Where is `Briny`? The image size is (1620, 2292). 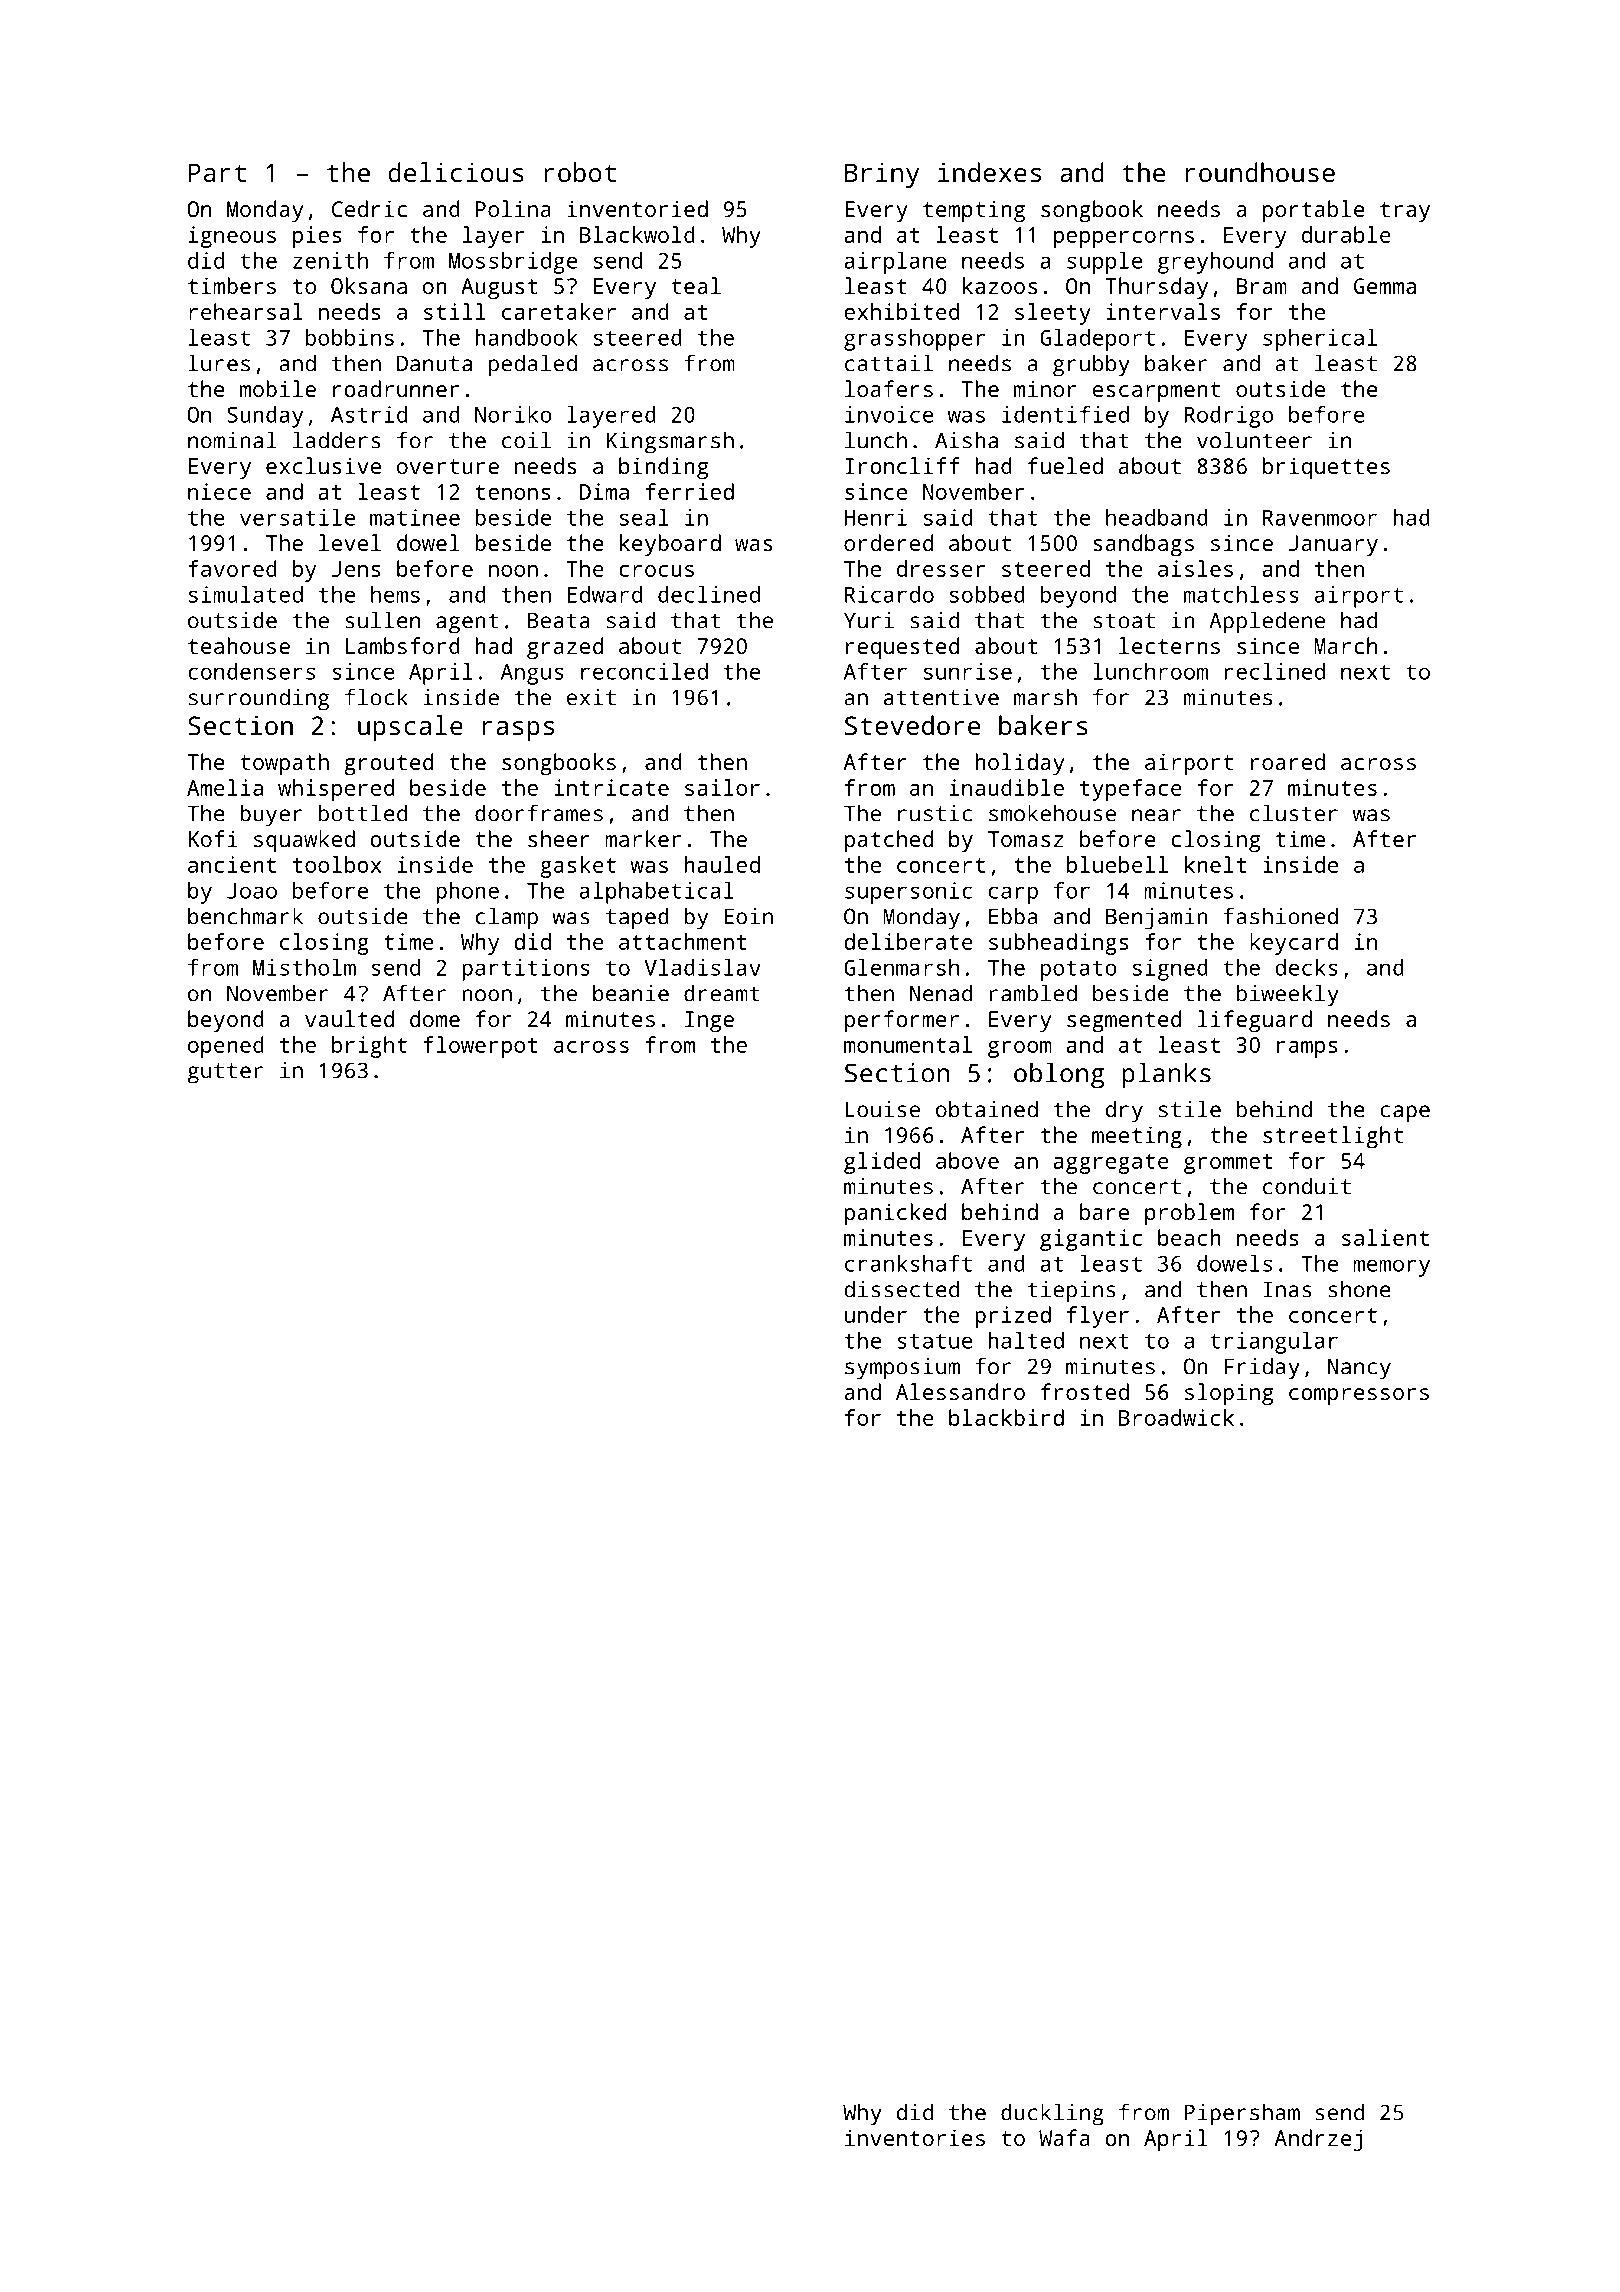 Briny is located at coordinates (882, 175).
